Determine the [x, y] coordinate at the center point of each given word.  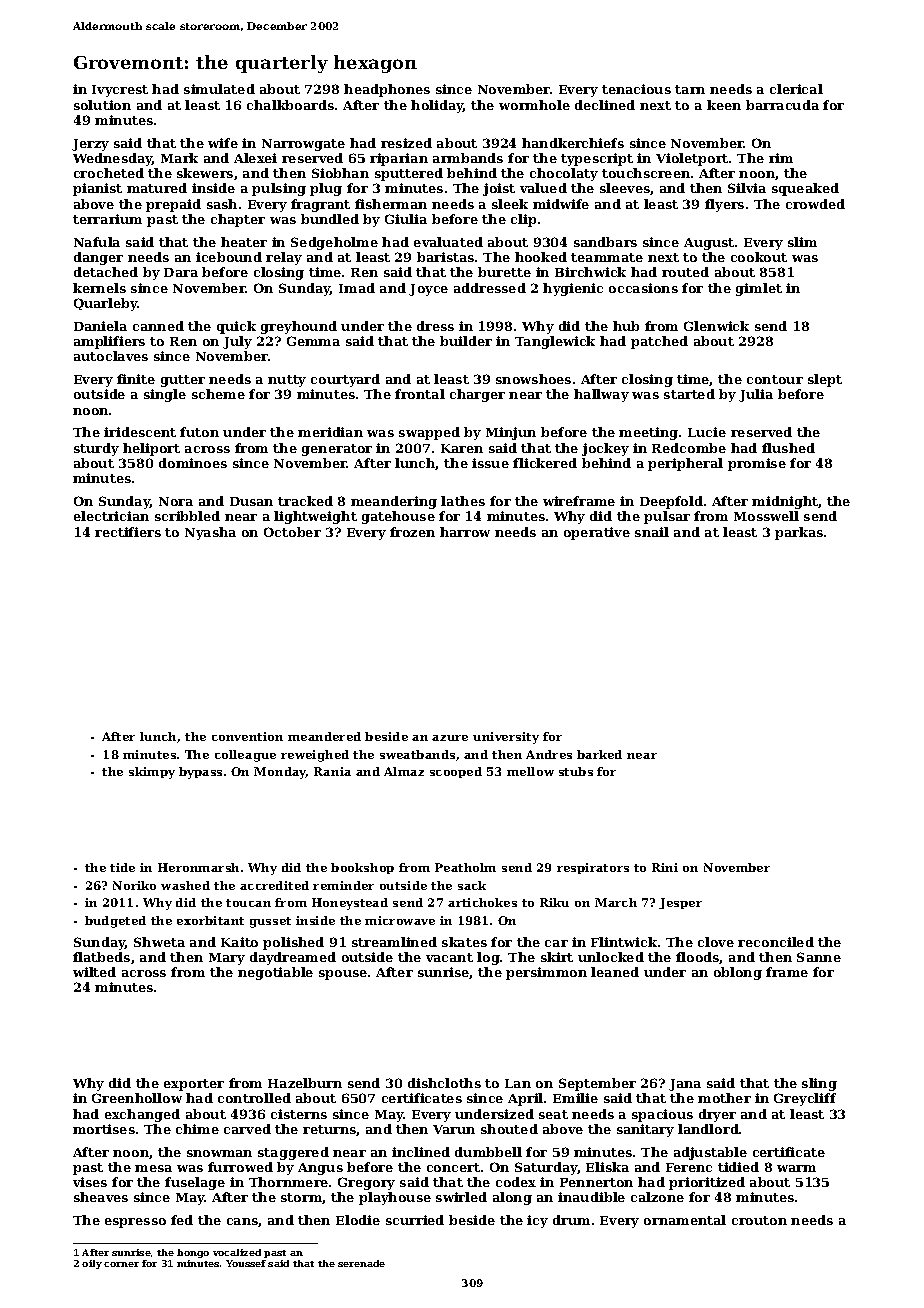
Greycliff [805, 1099]
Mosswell [766, 516]
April [525, 1099]
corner [121, 1264]
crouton [759, 1220]
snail [652, 532]
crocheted [109, 173]
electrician [111, 516]
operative [597, 533]
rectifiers [128, 532]
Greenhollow [137, 1098]
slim [802, 242]
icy [537, 1221]
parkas [799, 533]
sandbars [605, 242]
